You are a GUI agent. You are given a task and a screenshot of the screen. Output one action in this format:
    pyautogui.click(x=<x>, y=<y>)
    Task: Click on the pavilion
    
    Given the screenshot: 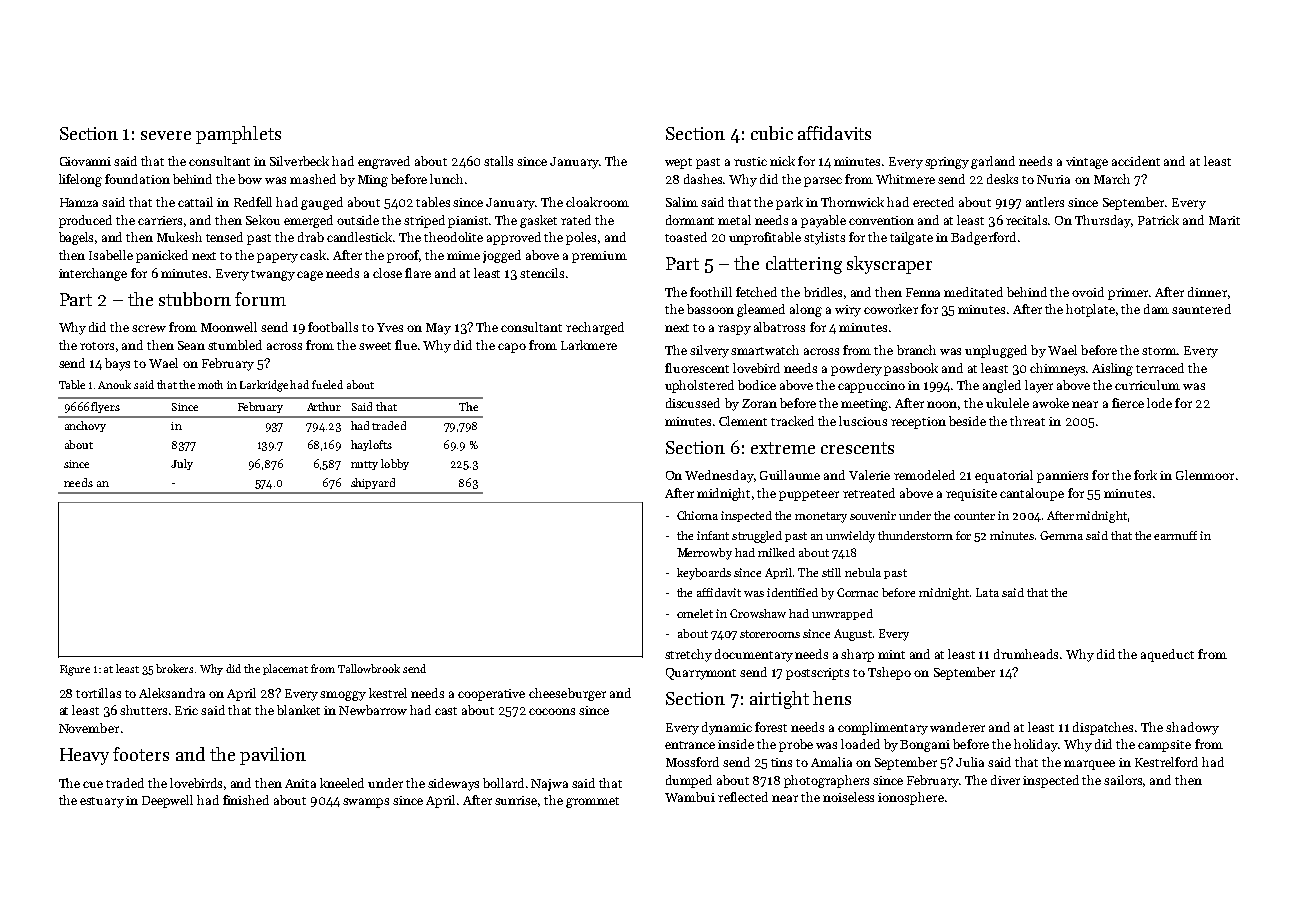 What is the action you would take?
    pyautogui.click(x=273, y=756)
